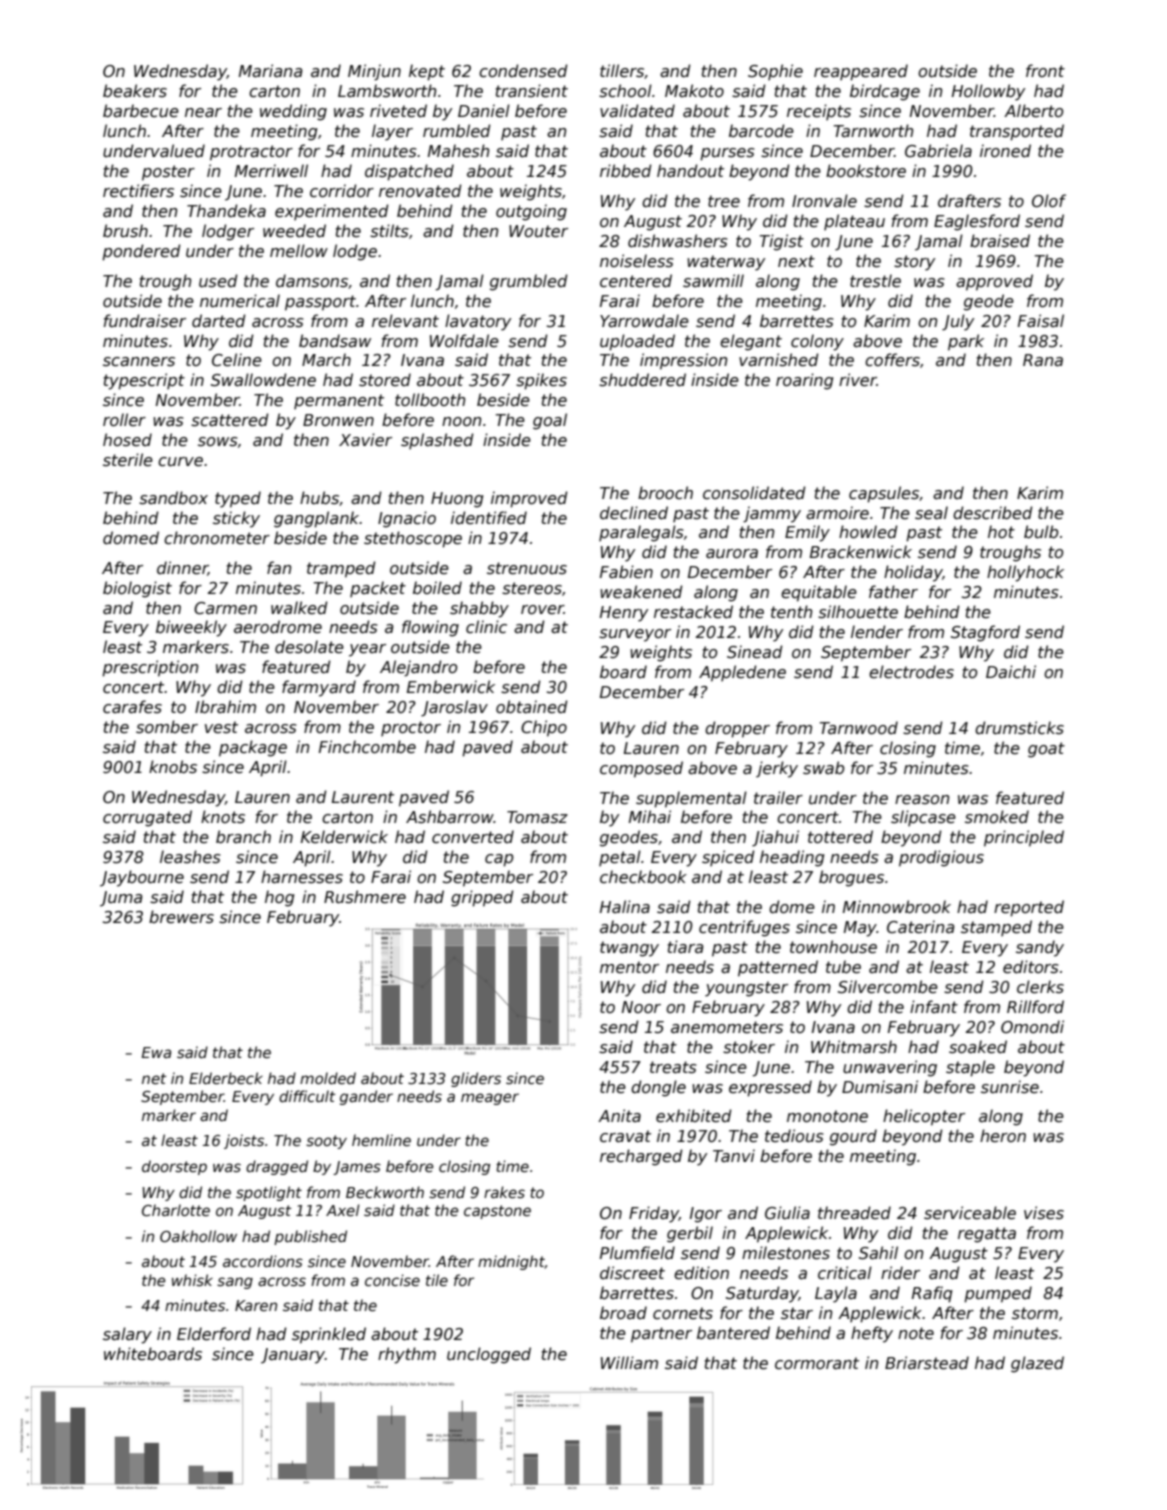 The width and height of the page is (1167, 1510). What do you see at coordinates (641, 769) in the page?
I see `composed` at bounding box center [641, 769].
